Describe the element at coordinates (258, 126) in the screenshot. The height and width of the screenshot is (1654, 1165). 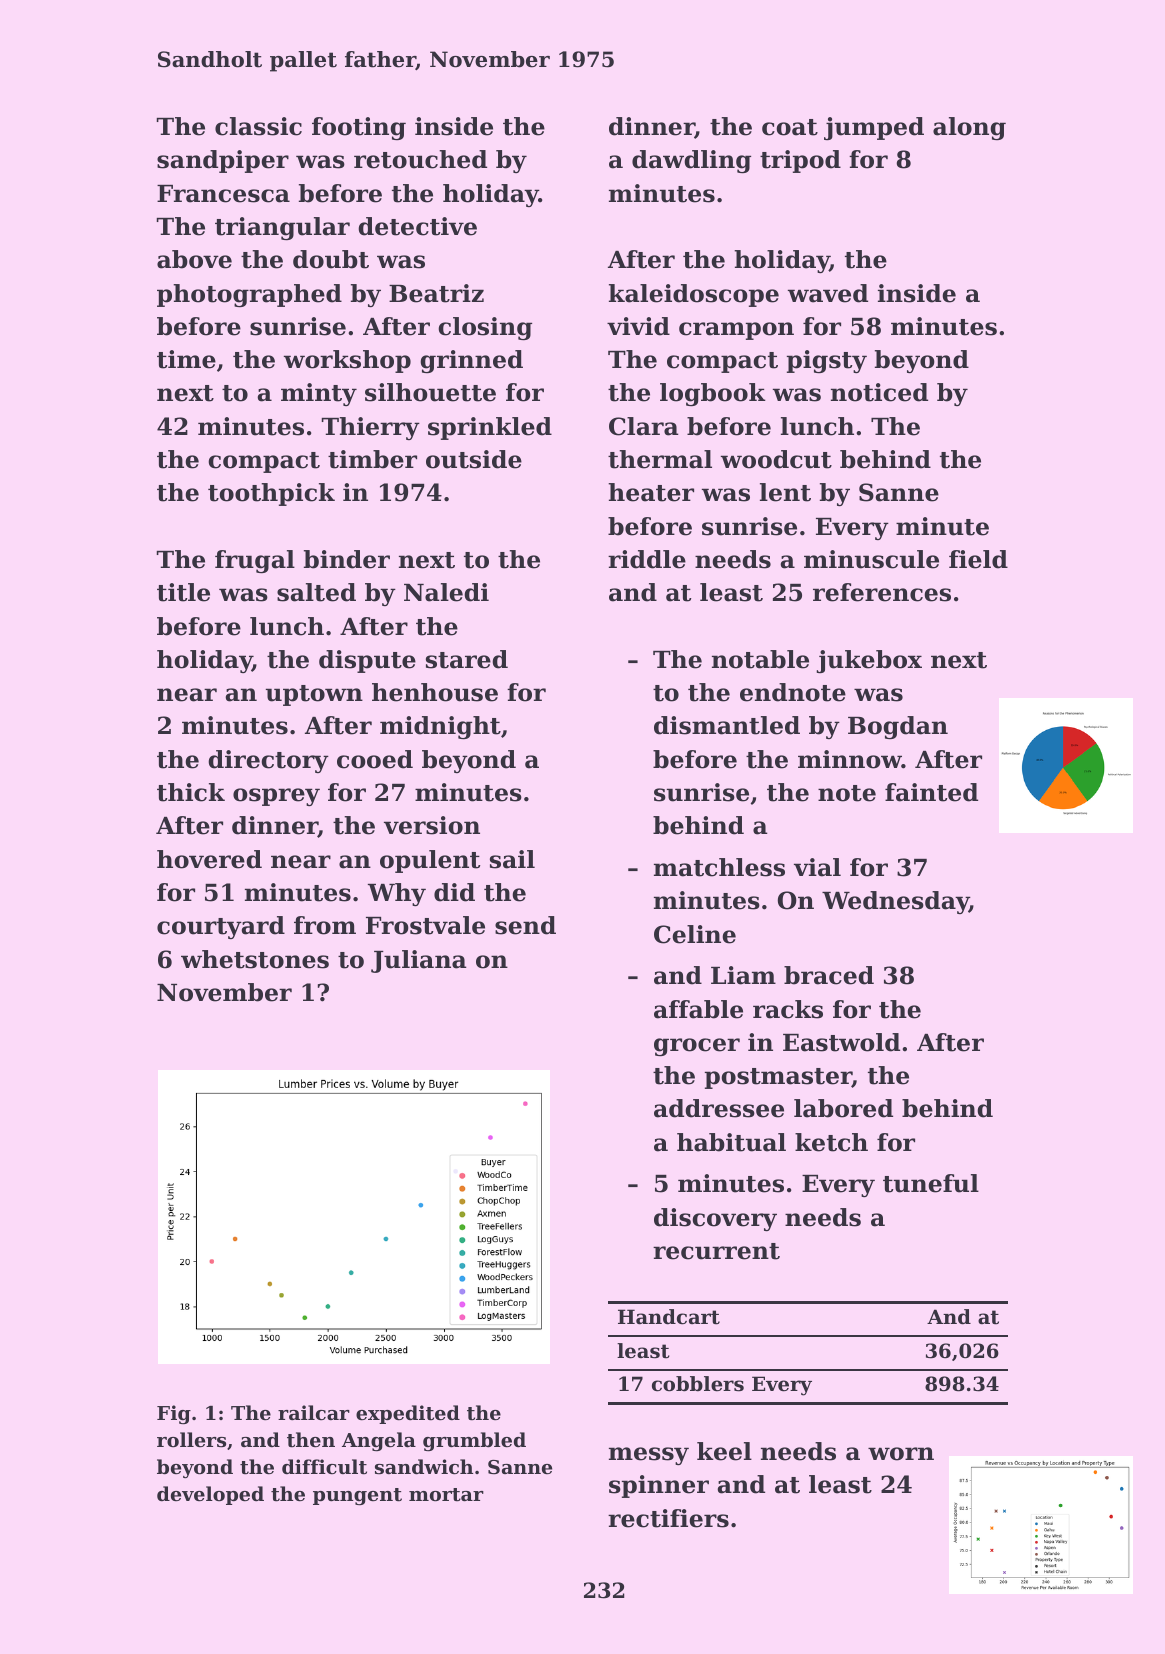
I see `classic` at that location.
